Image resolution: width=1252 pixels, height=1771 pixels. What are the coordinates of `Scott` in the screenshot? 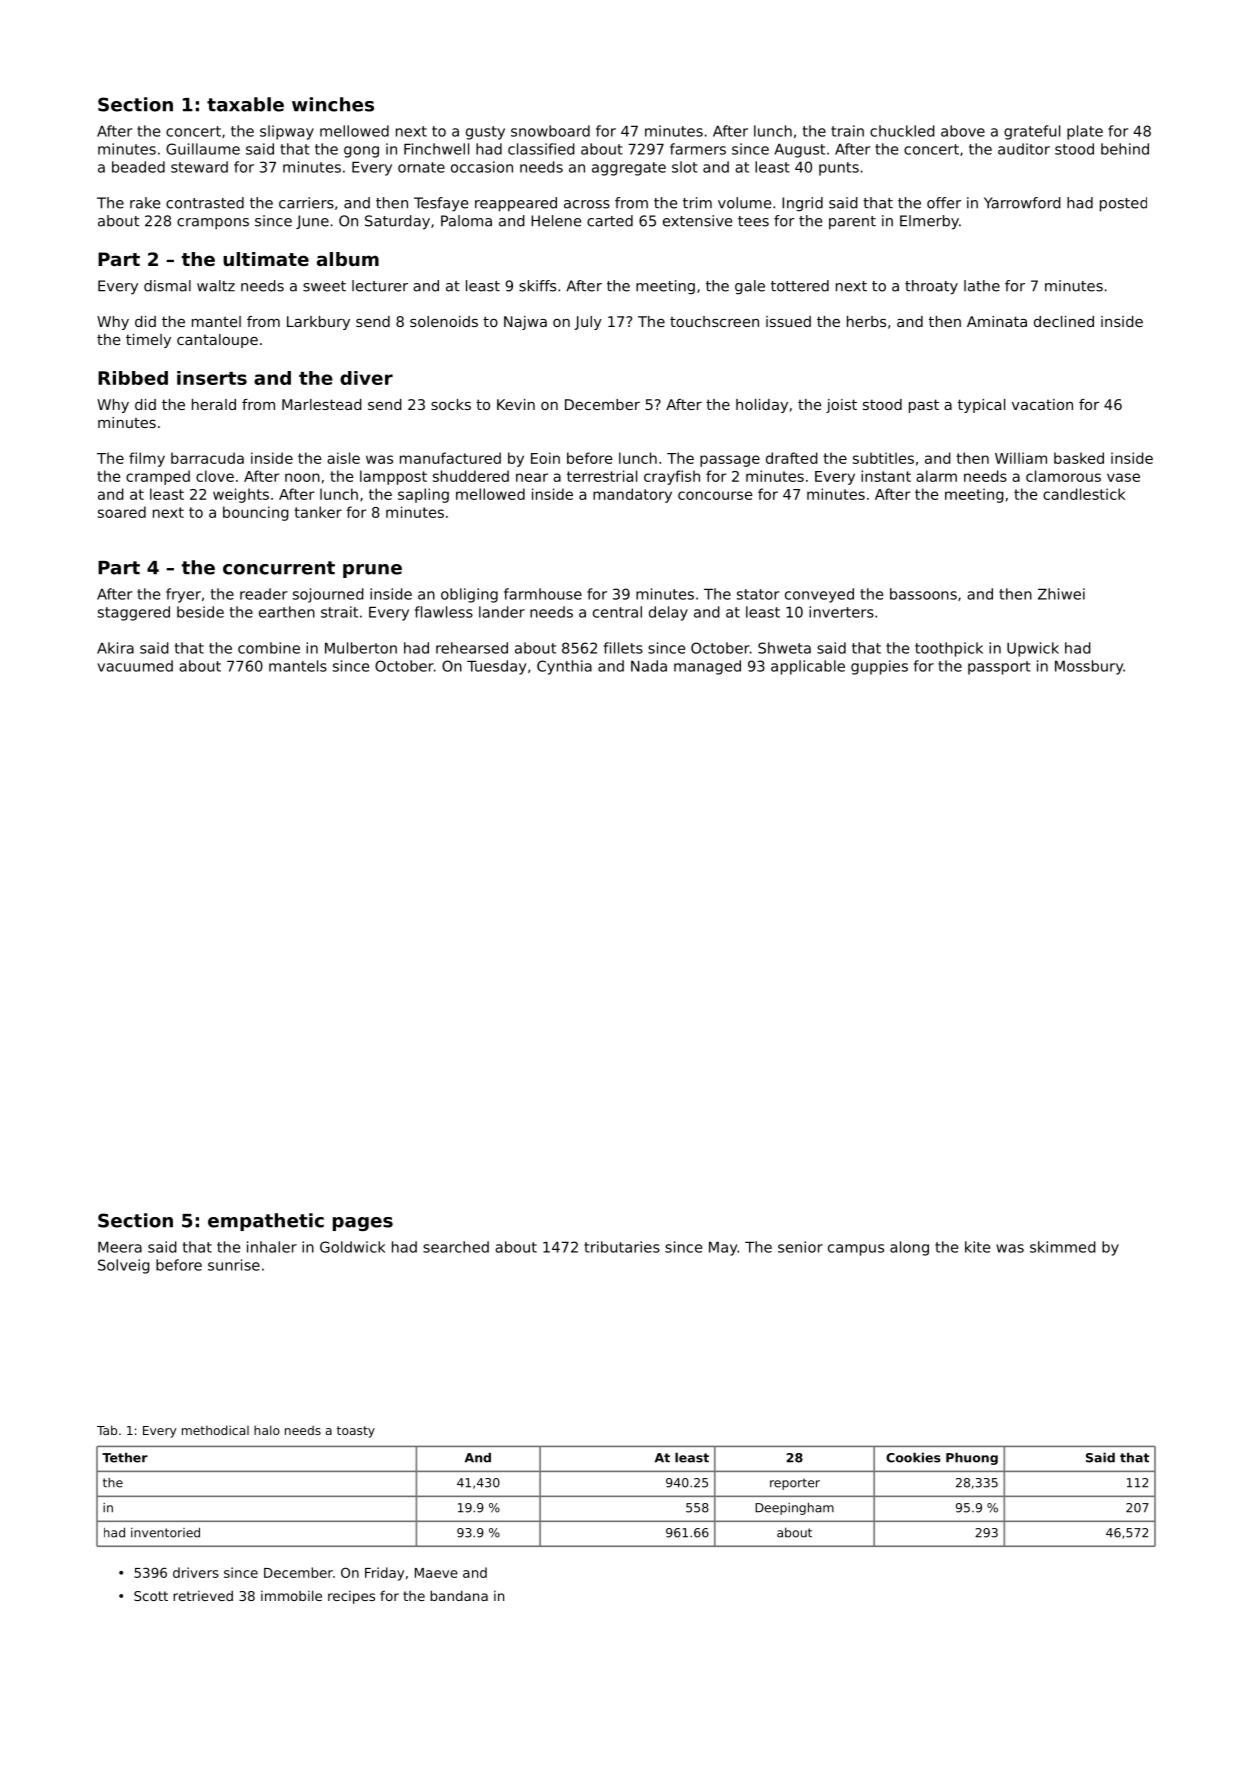 It's located at (151, 1596).
